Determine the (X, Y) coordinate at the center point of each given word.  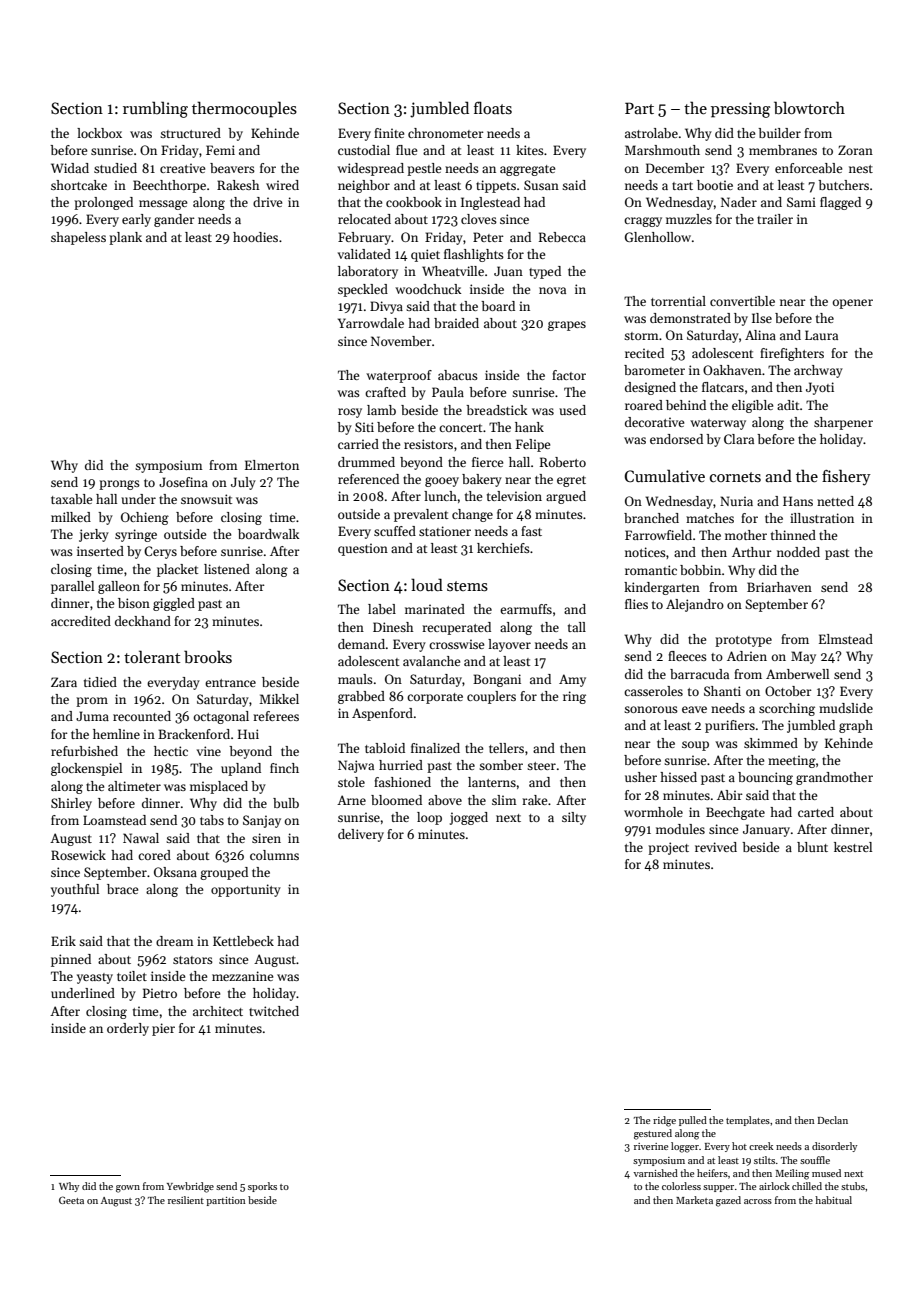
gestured (653, 1134)
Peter (488, 237)
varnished (655, 1173)
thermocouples (244, 109)
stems (467, 586)
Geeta (71, 1200)
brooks (208, 656)
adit (788, 405)
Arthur (752, 552)
